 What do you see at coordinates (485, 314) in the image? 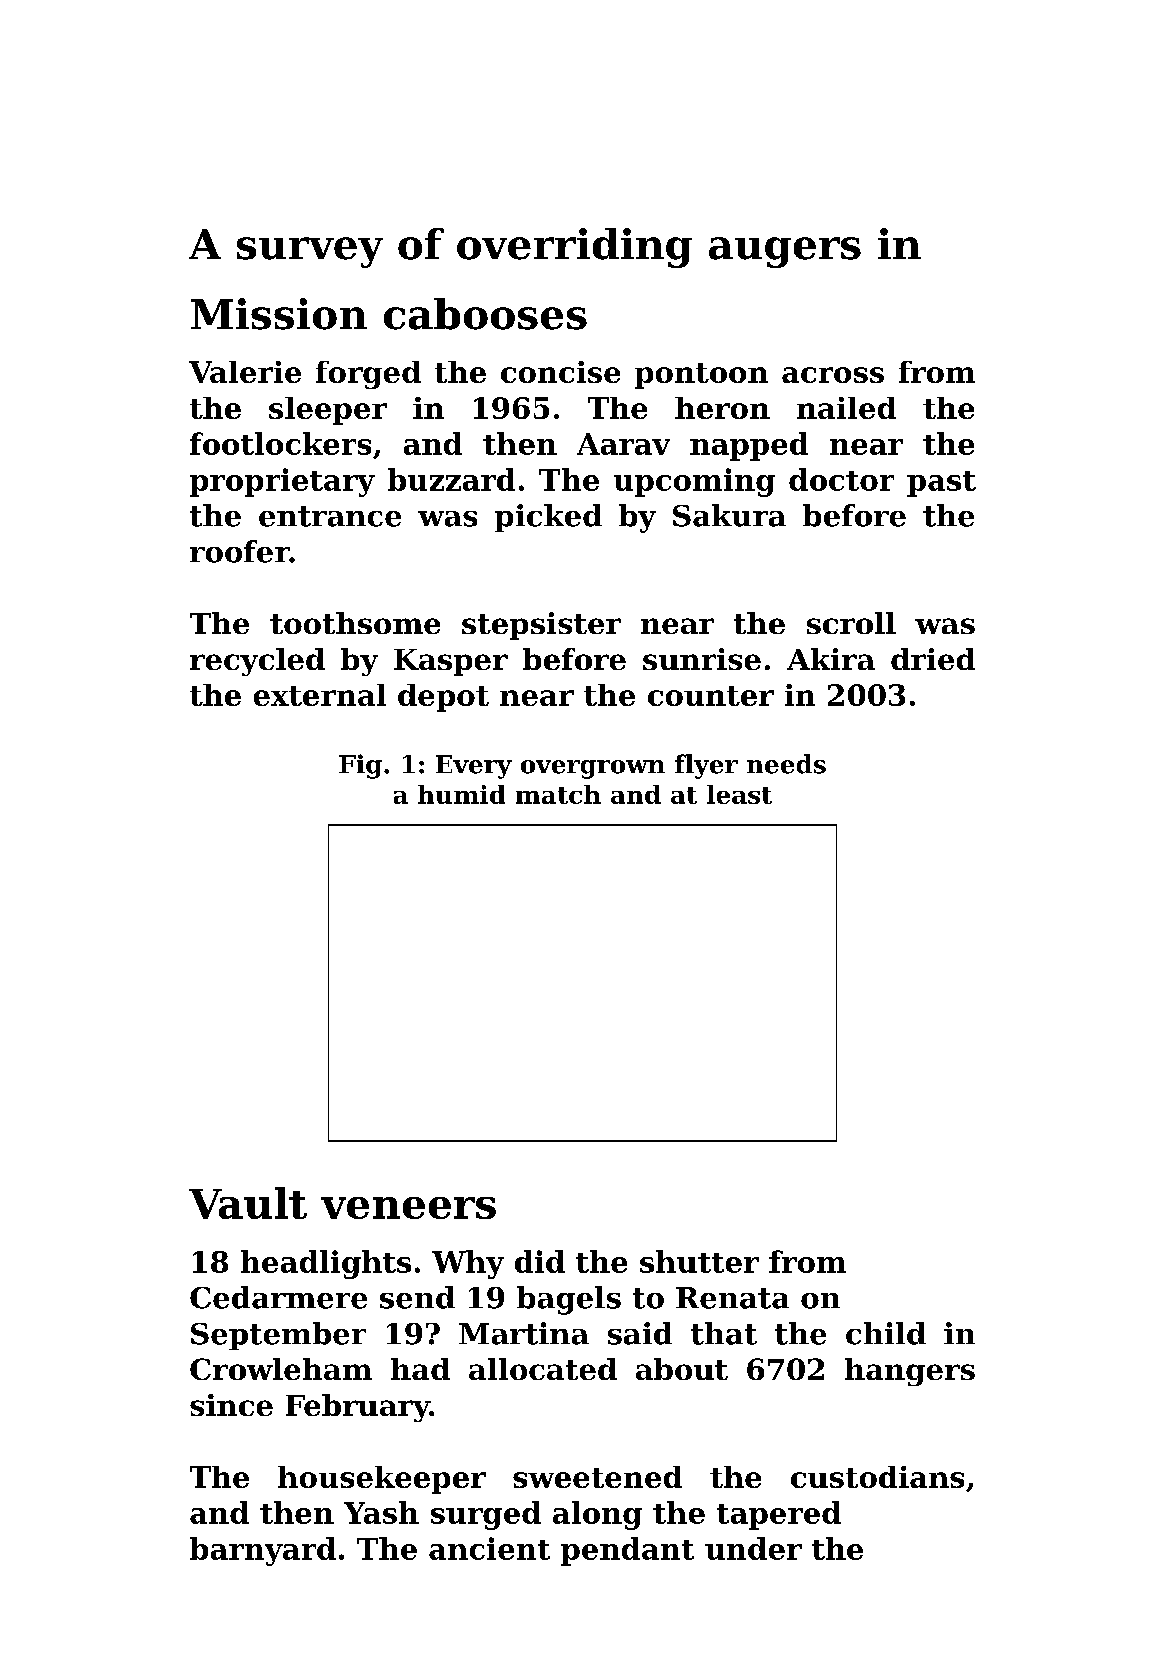
I see `cabooses` at bounding box center [485, 314].
